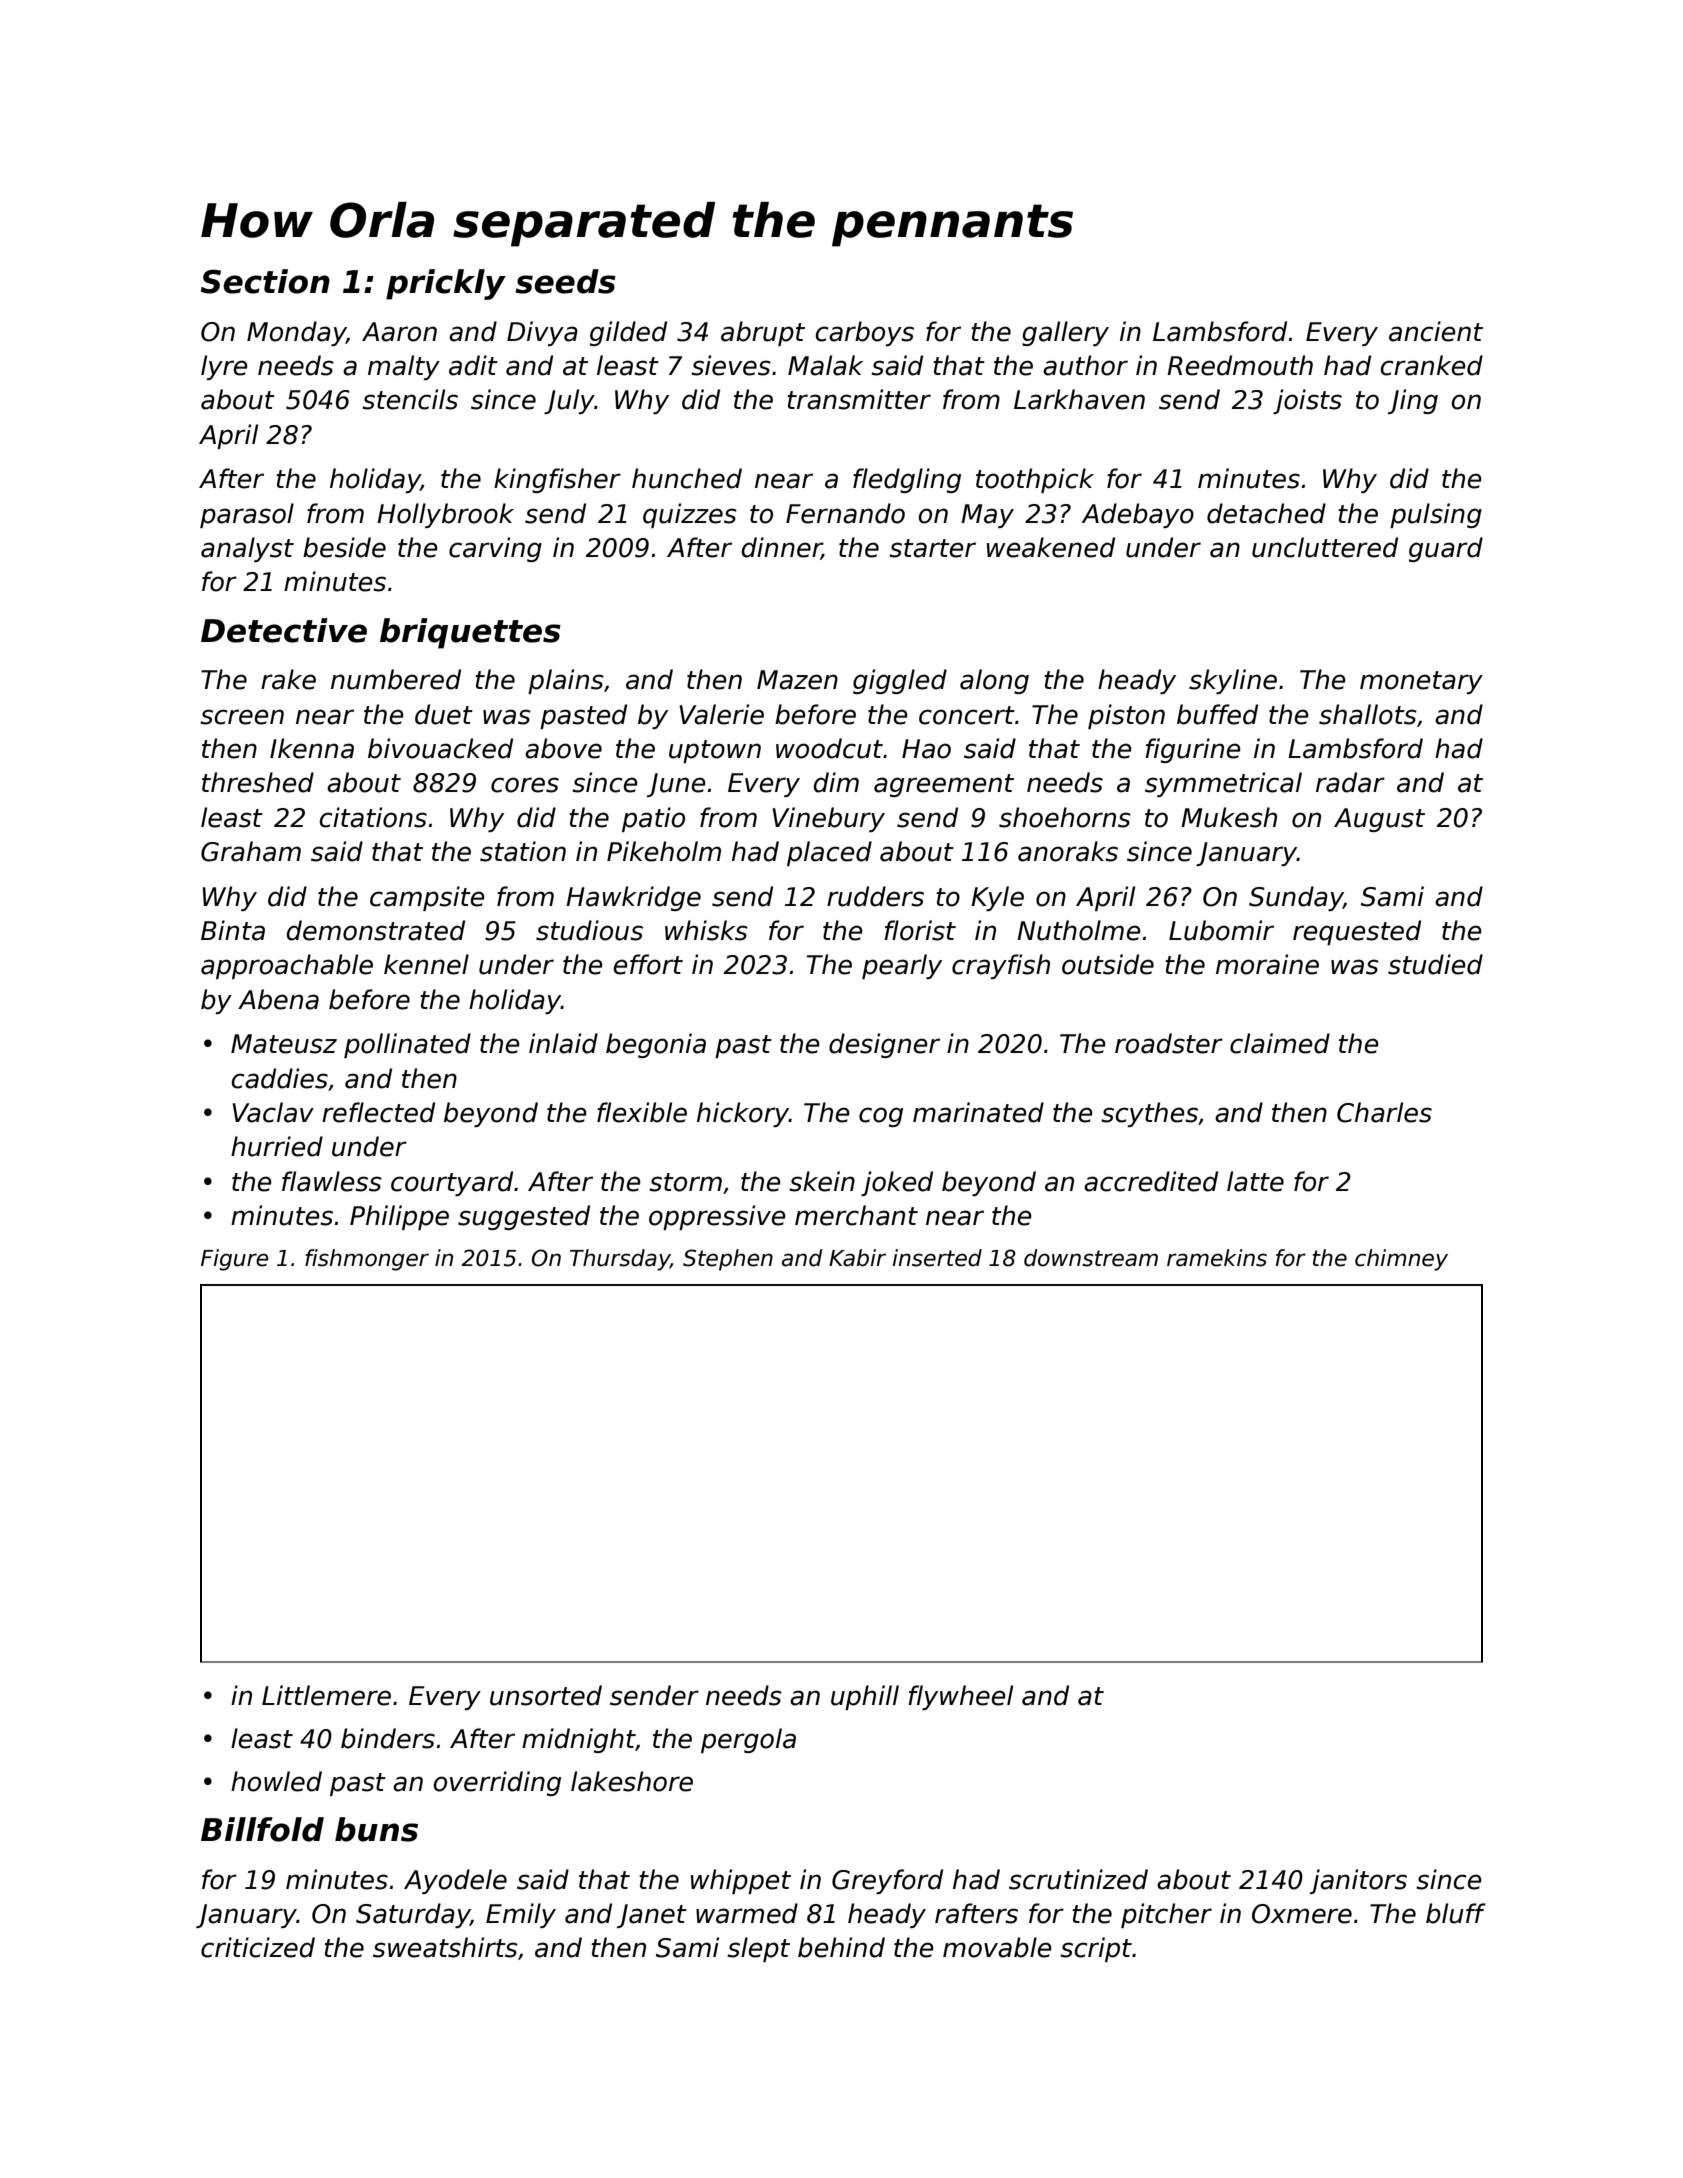 This document has height=2178, width=1683. What do you see at coordinates (565, 281) in the document?
I see `seeds` at bounding box center [565, 281].
